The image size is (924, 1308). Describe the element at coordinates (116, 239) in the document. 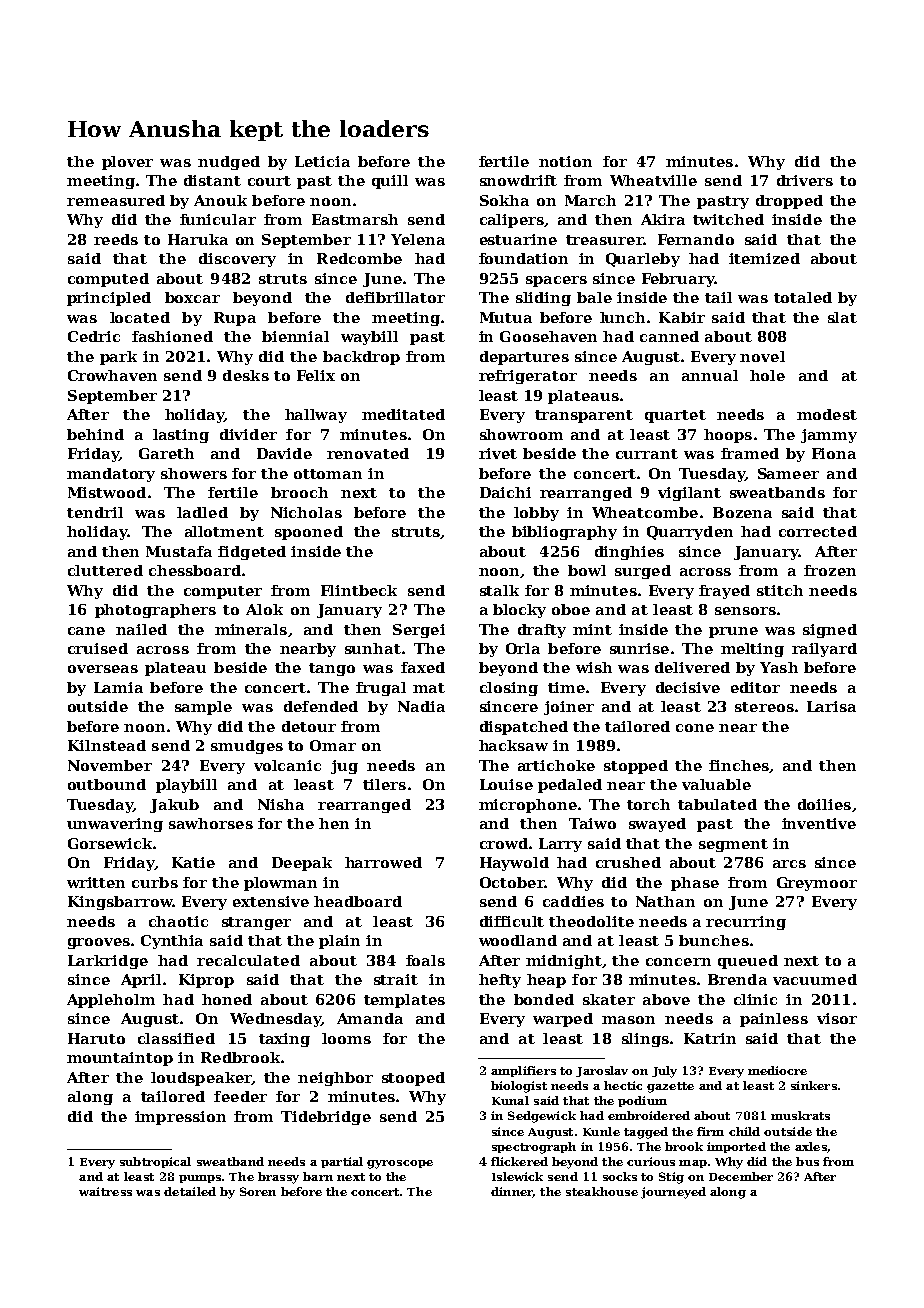

I see `reeds` at that location.
